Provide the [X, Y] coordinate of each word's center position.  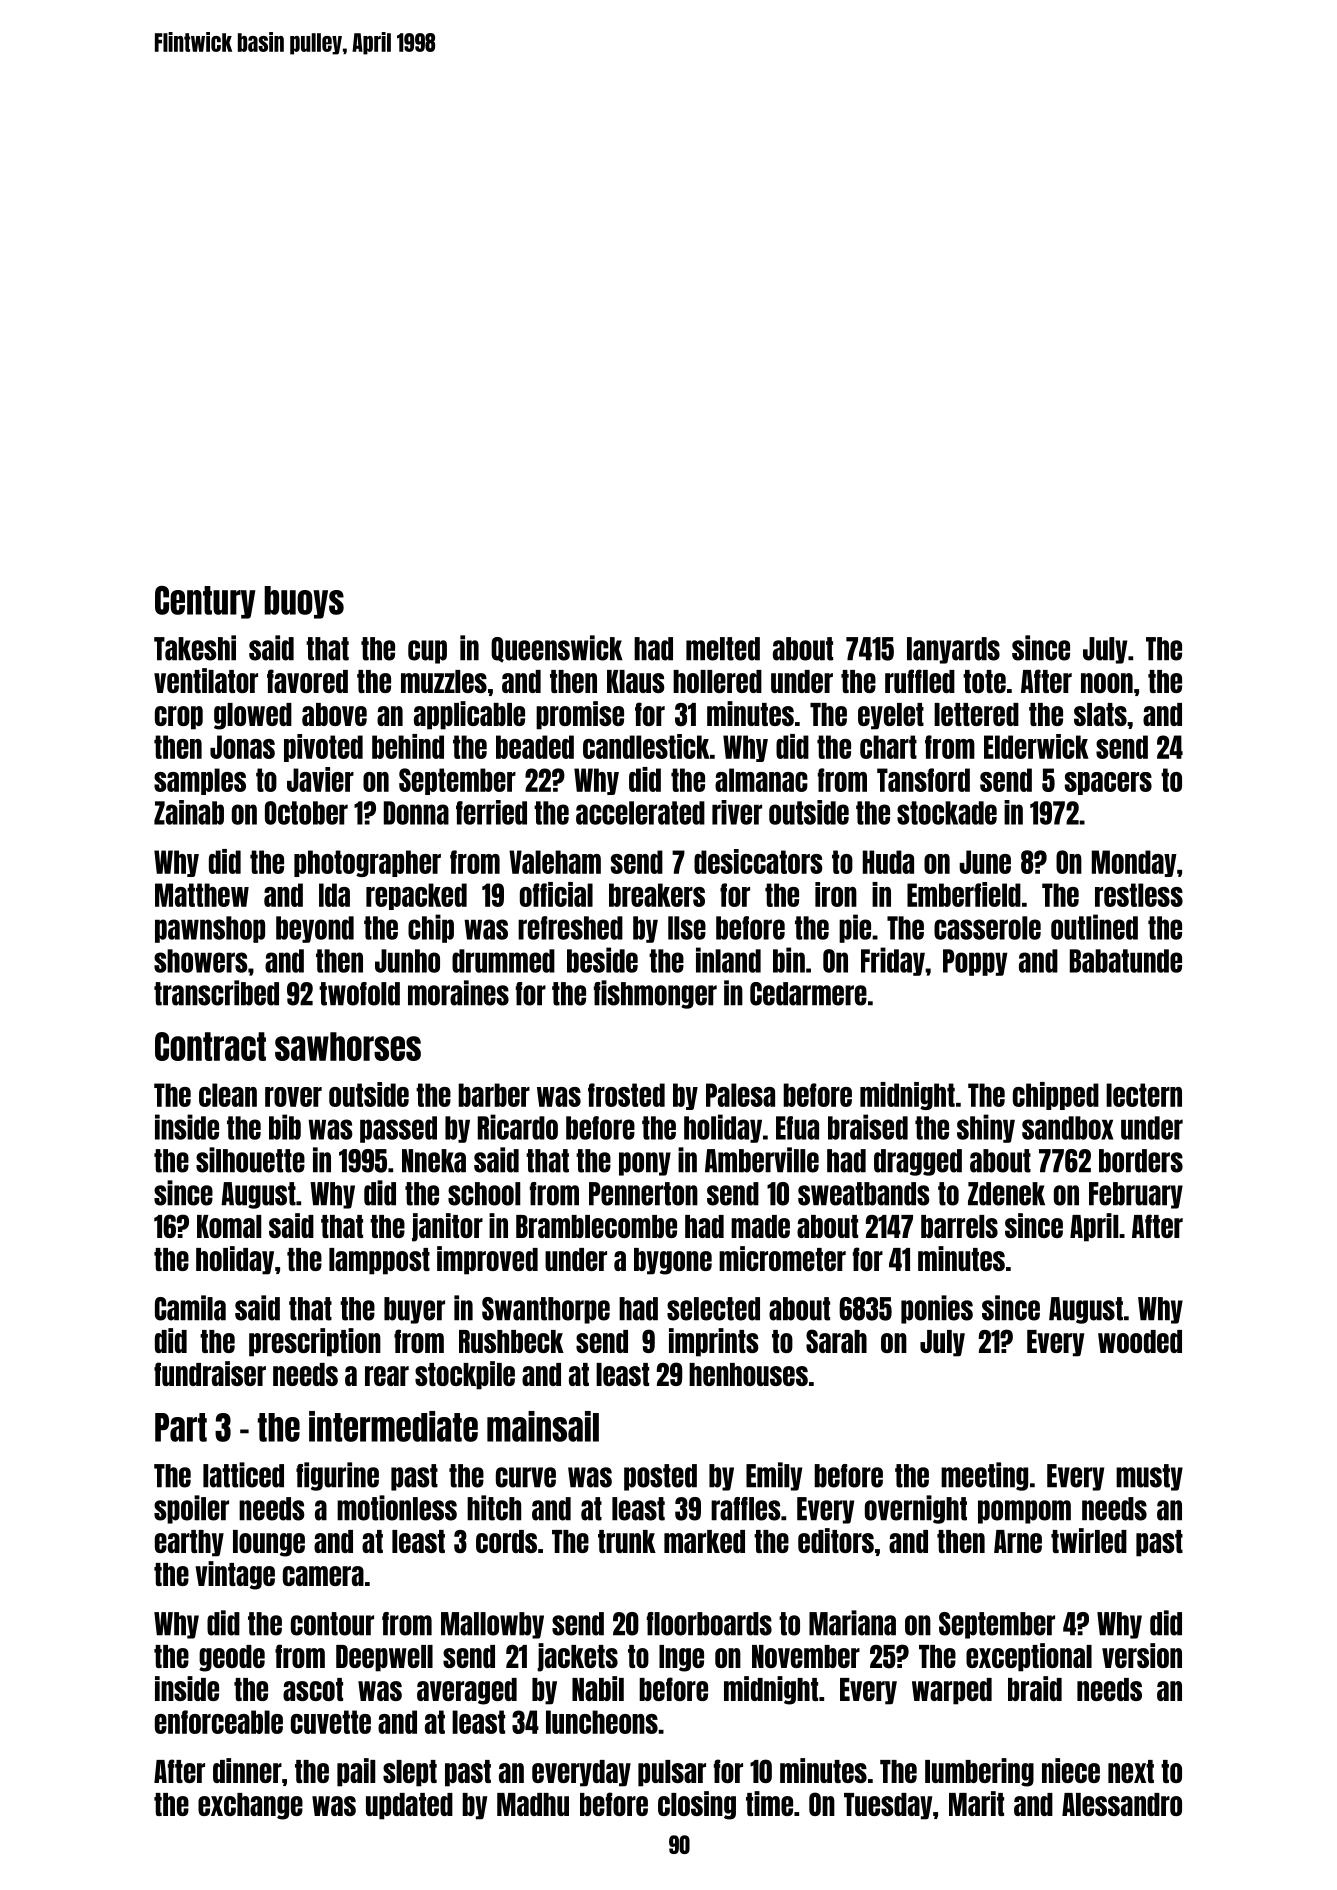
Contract [210, 1046]
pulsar [672, 1773]
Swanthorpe [546, 1310]
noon [1107, 683]
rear [387, 1376]
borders [1141, 1161]
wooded [1140, 1341]
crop [179, 718]
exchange [250, 1806]
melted [723, 649]
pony [645, 1164]
